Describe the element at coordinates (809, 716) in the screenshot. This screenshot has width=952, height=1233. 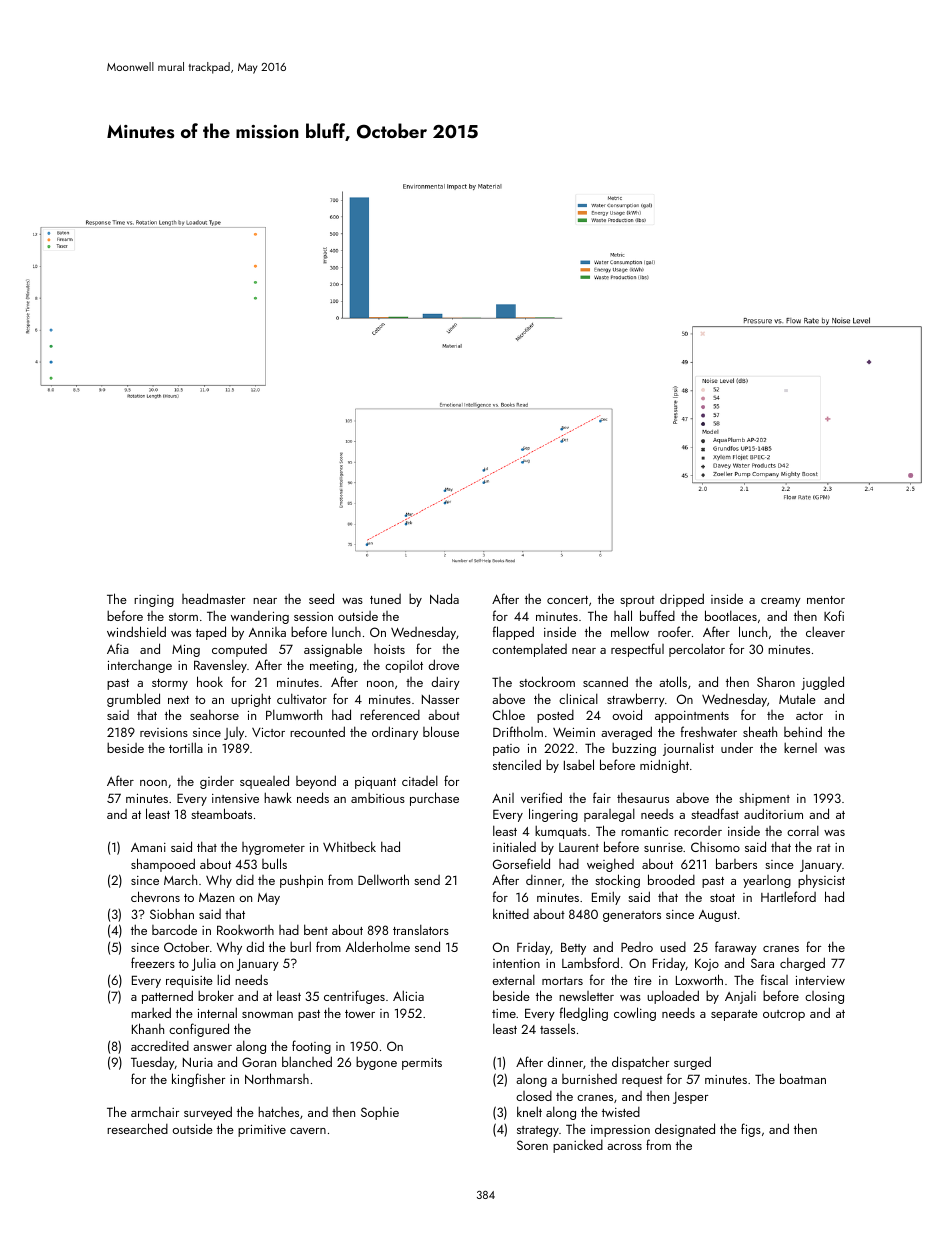
I see `actor` at that location.
